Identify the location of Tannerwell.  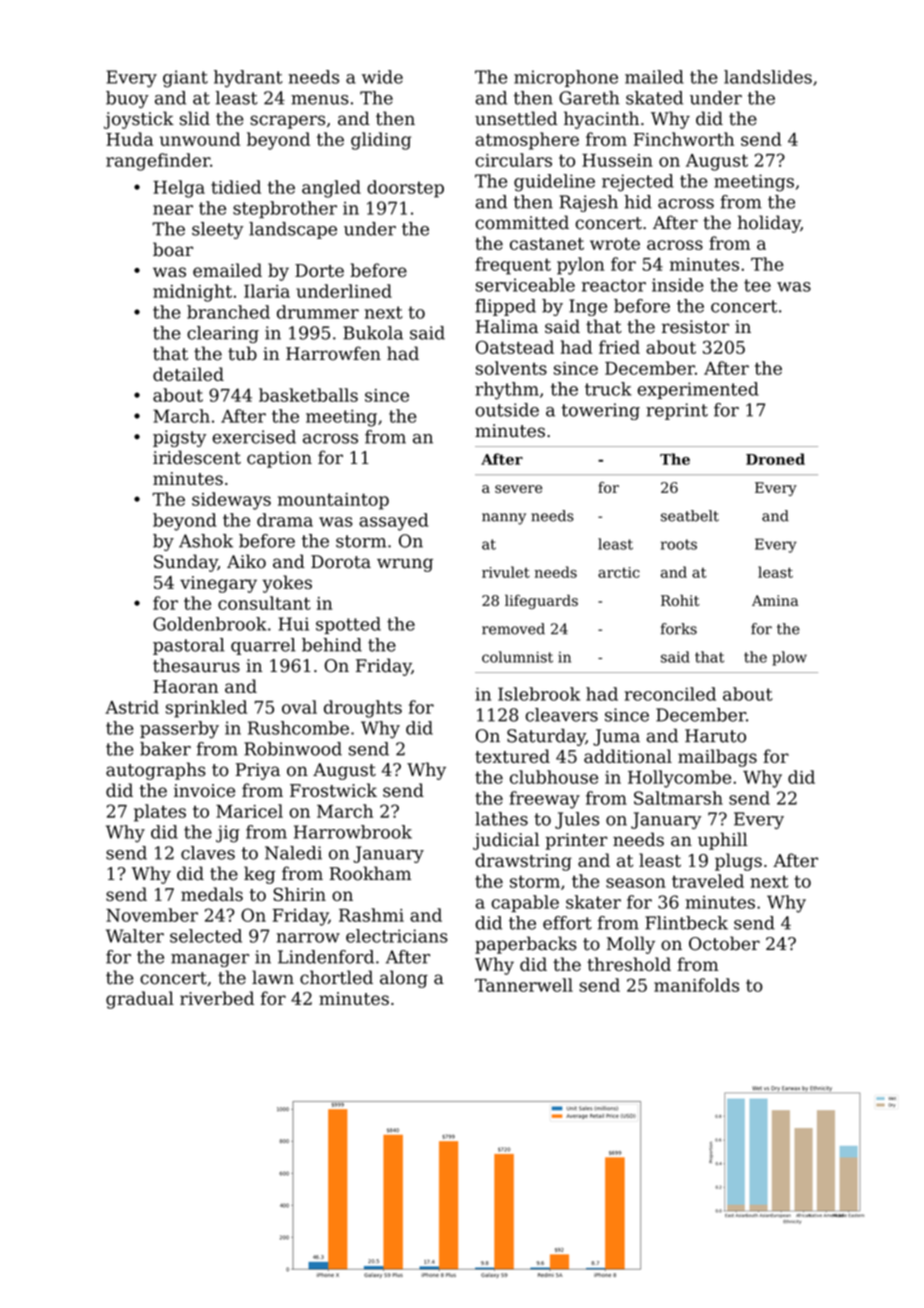
(524, 985).
